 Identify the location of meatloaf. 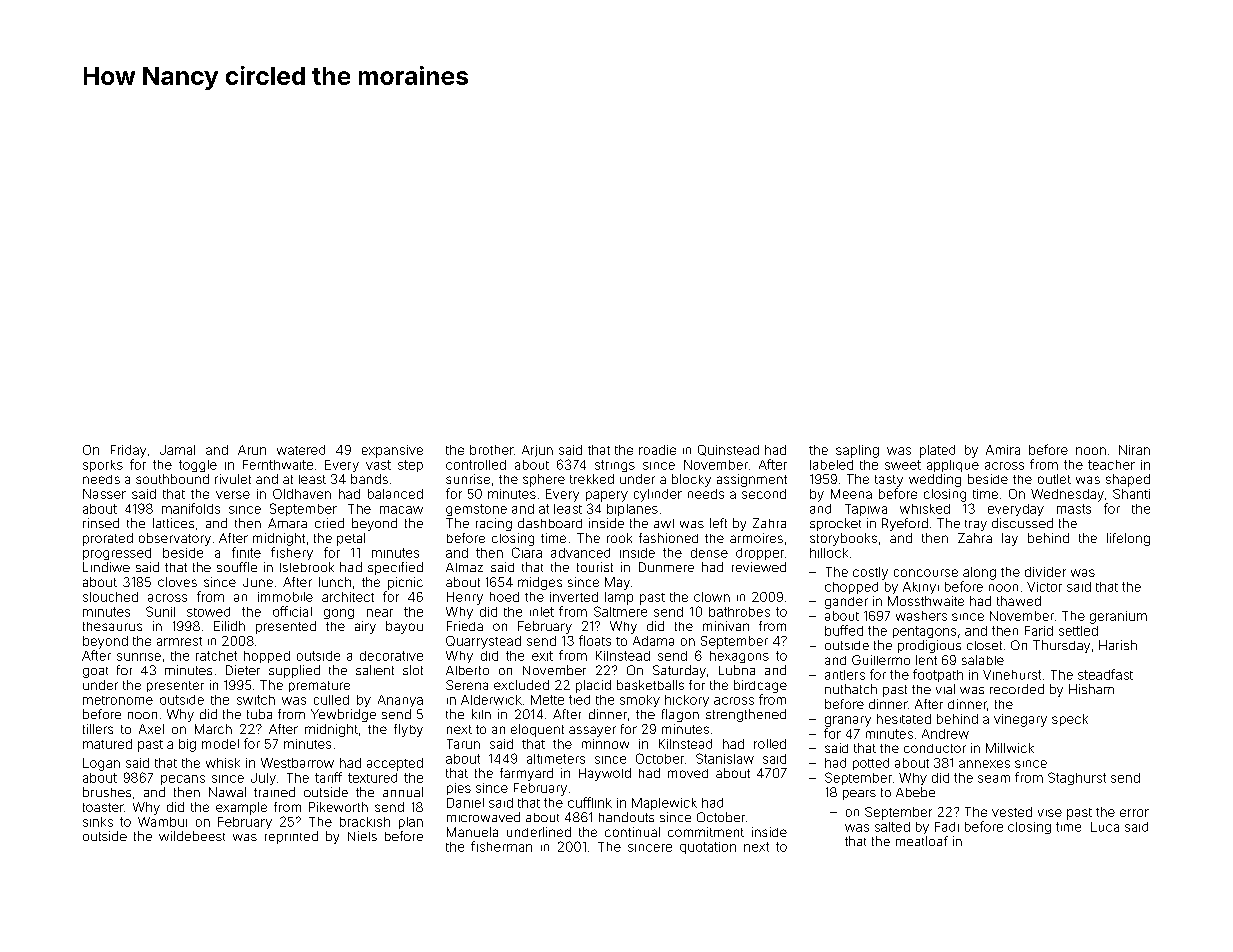
(922, 841).
